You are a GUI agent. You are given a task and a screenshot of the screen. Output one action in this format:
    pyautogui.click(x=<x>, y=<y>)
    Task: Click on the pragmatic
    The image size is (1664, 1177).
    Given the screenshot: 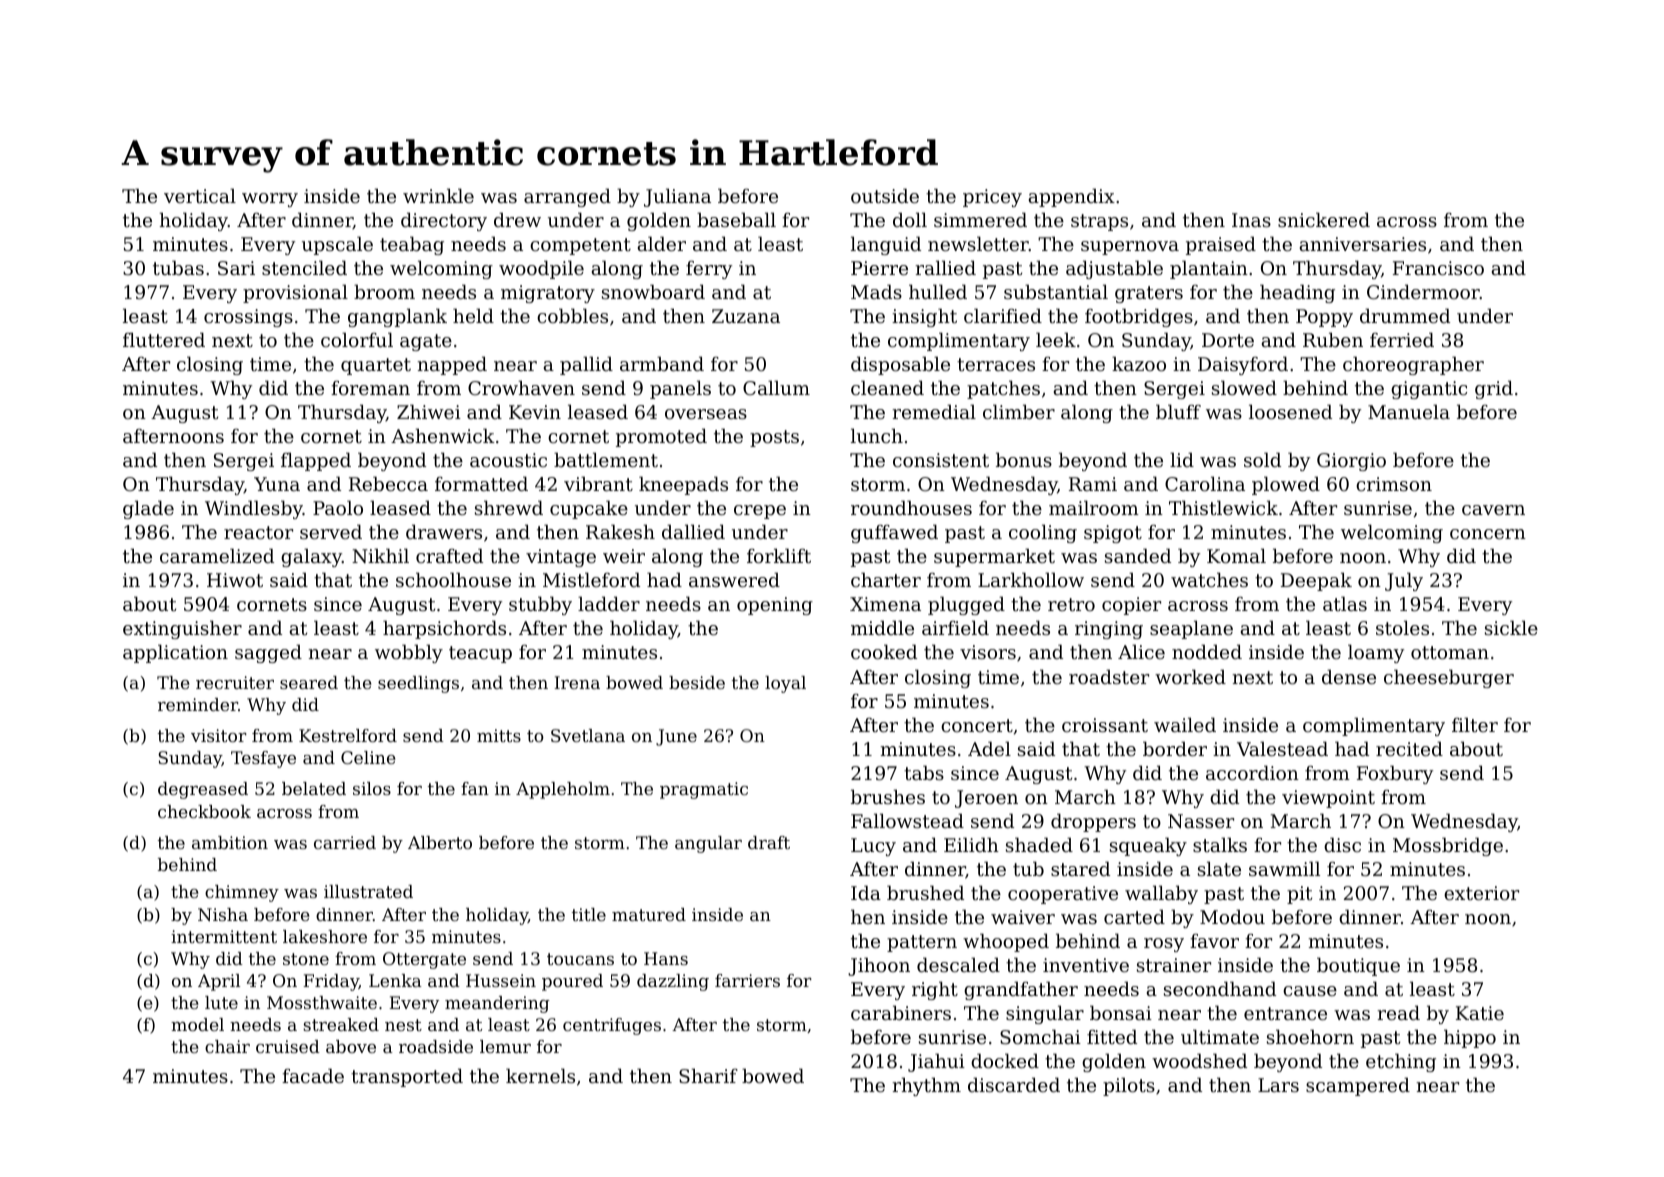 What is the action you would take?
    pyautogui.click(x=704, y=790)
